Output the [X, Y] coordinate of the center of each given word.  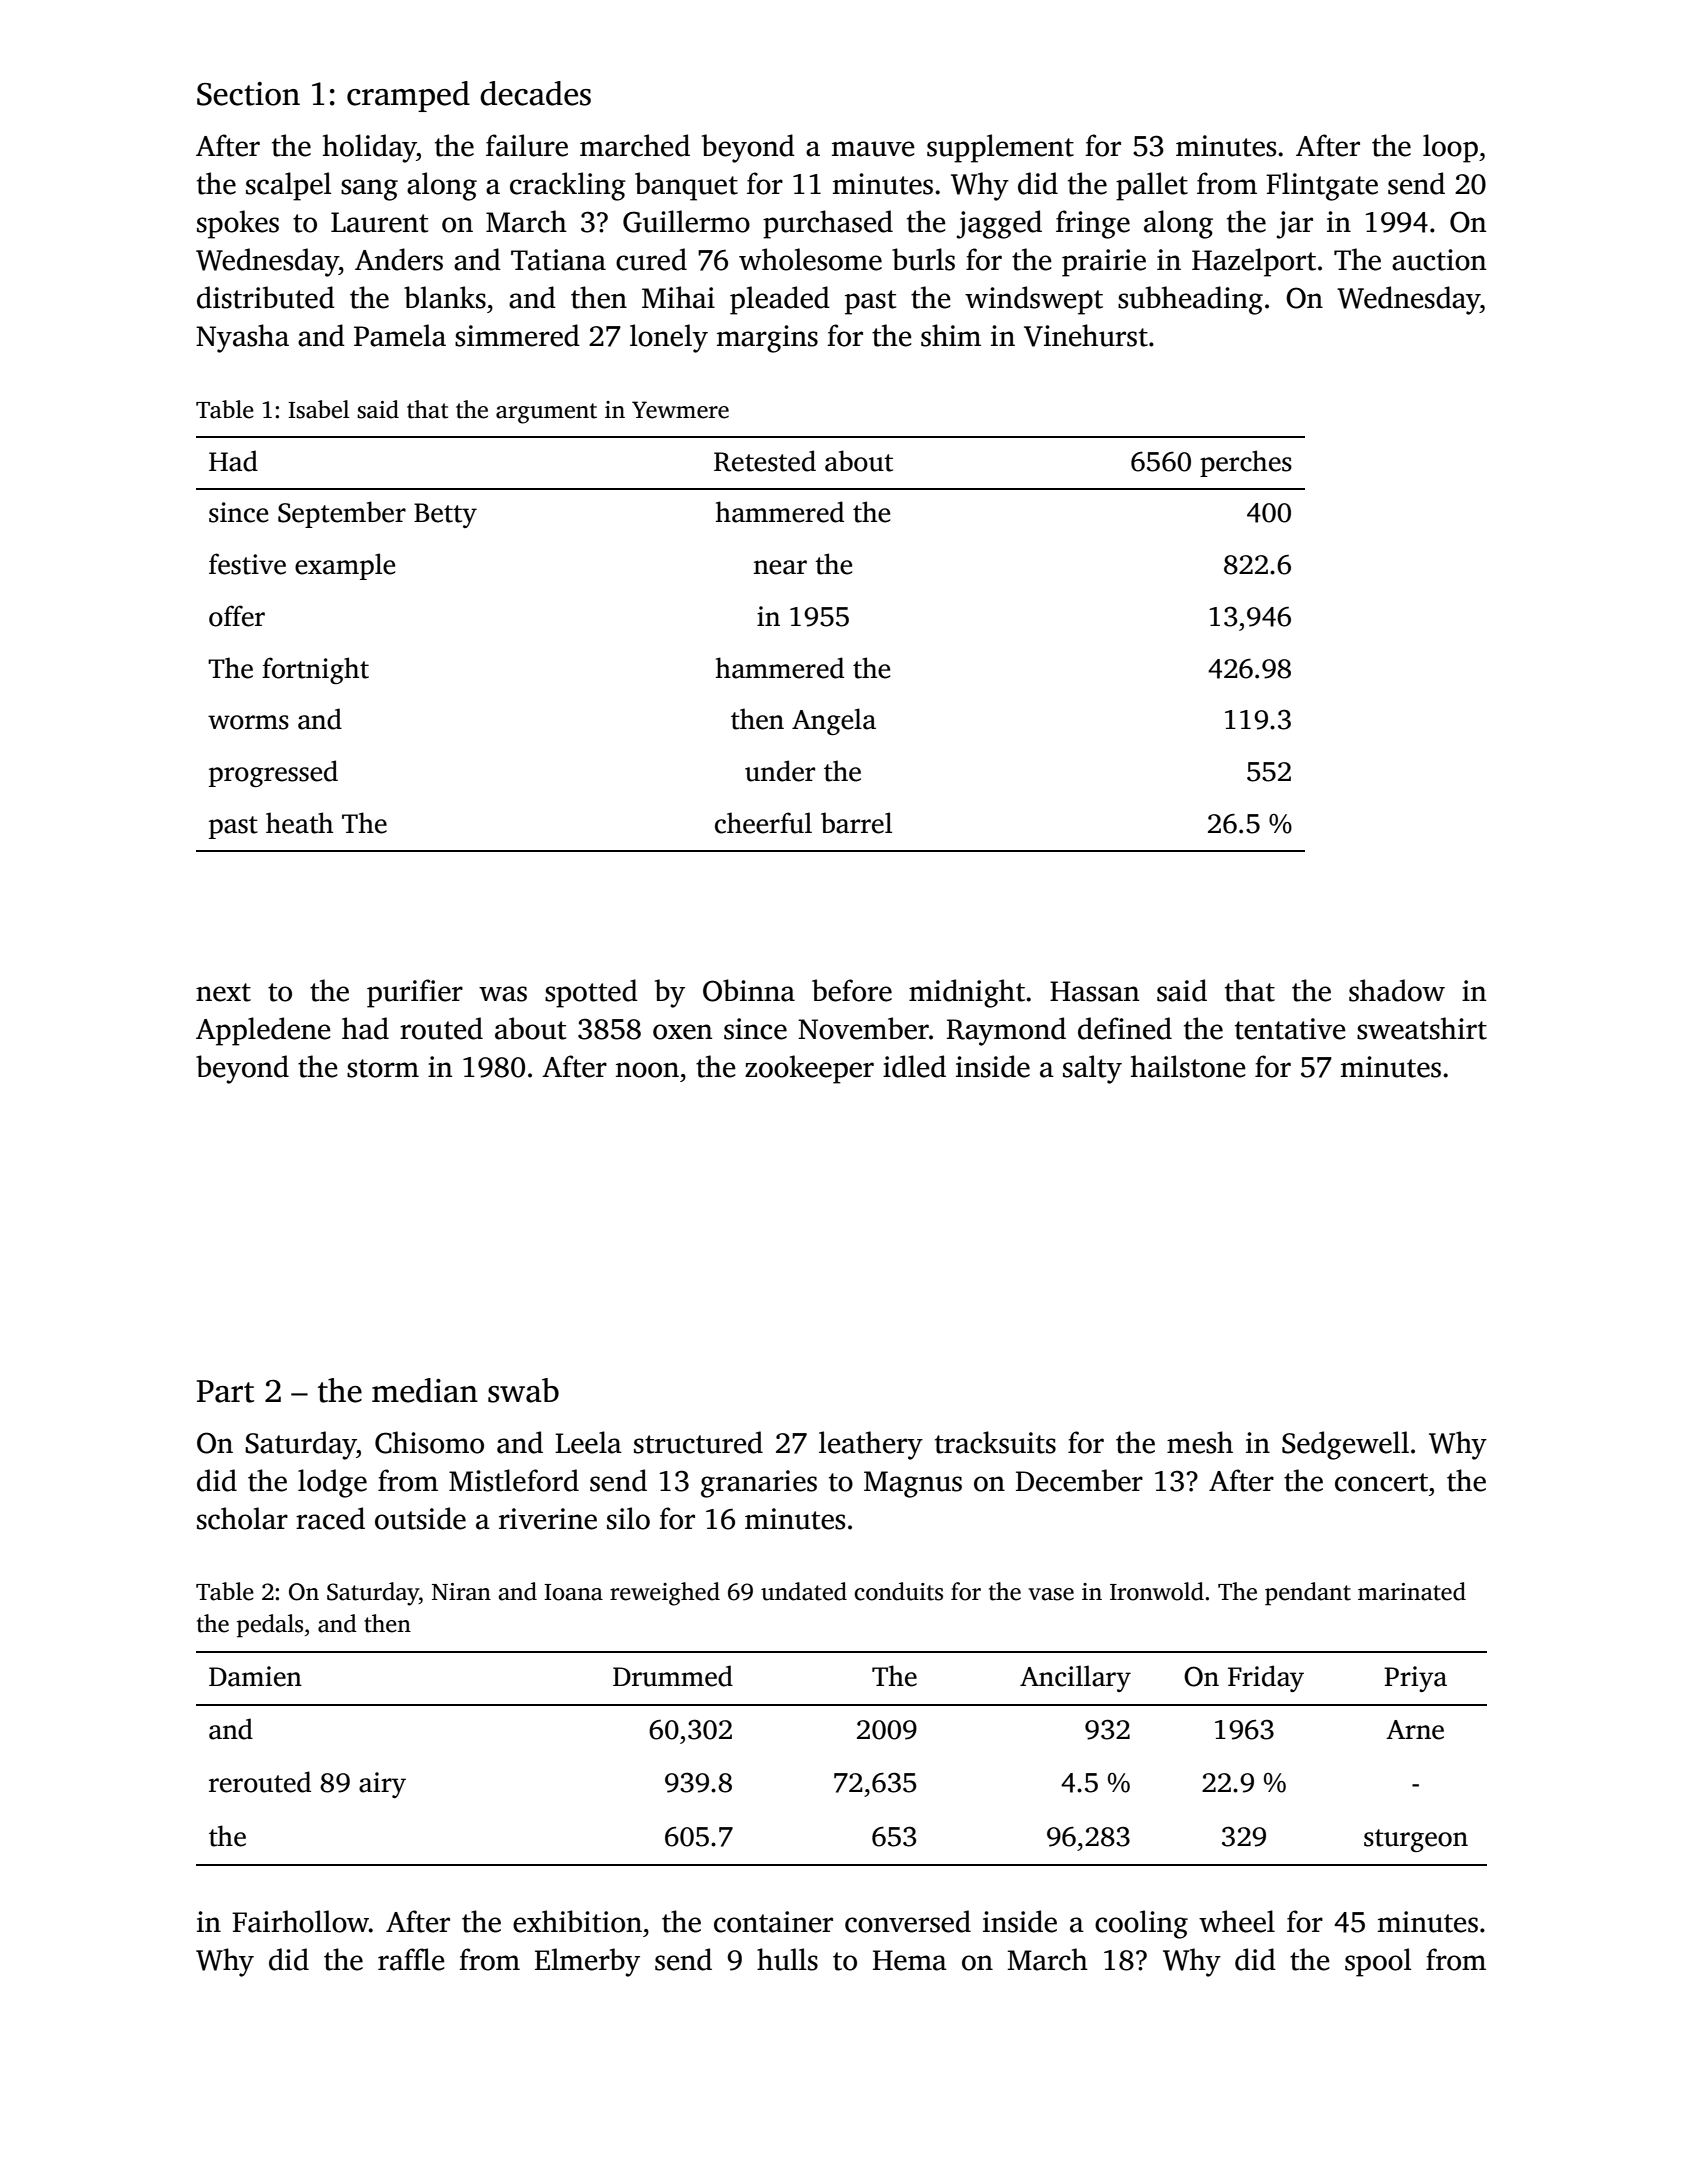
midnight [967, 993]
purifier [415, 993]
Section [248, 94]
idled [914, 1066]
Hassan [1094, 991]
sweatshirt [1422, 1028]
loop [1450, 148]
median [425, 1390]
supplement [1000, 148]
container [773, 1922]
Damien [255, 1676]
